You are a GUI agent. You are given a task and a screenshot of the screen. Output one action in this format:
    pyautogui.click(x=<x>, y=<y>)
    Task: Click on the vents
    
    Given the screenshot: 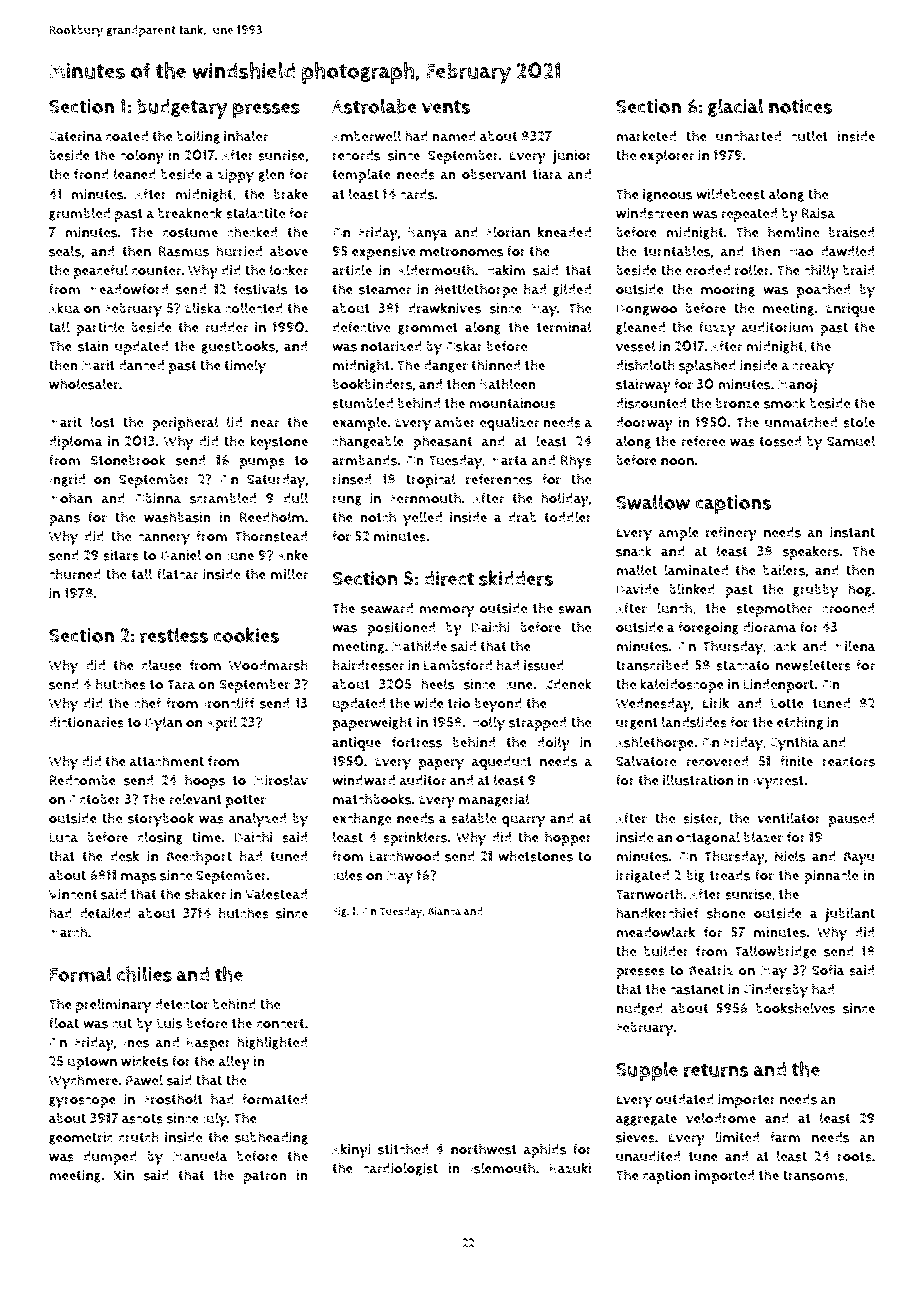 What is the action you would take?
    pyautogui.click(x=446, y=107)
